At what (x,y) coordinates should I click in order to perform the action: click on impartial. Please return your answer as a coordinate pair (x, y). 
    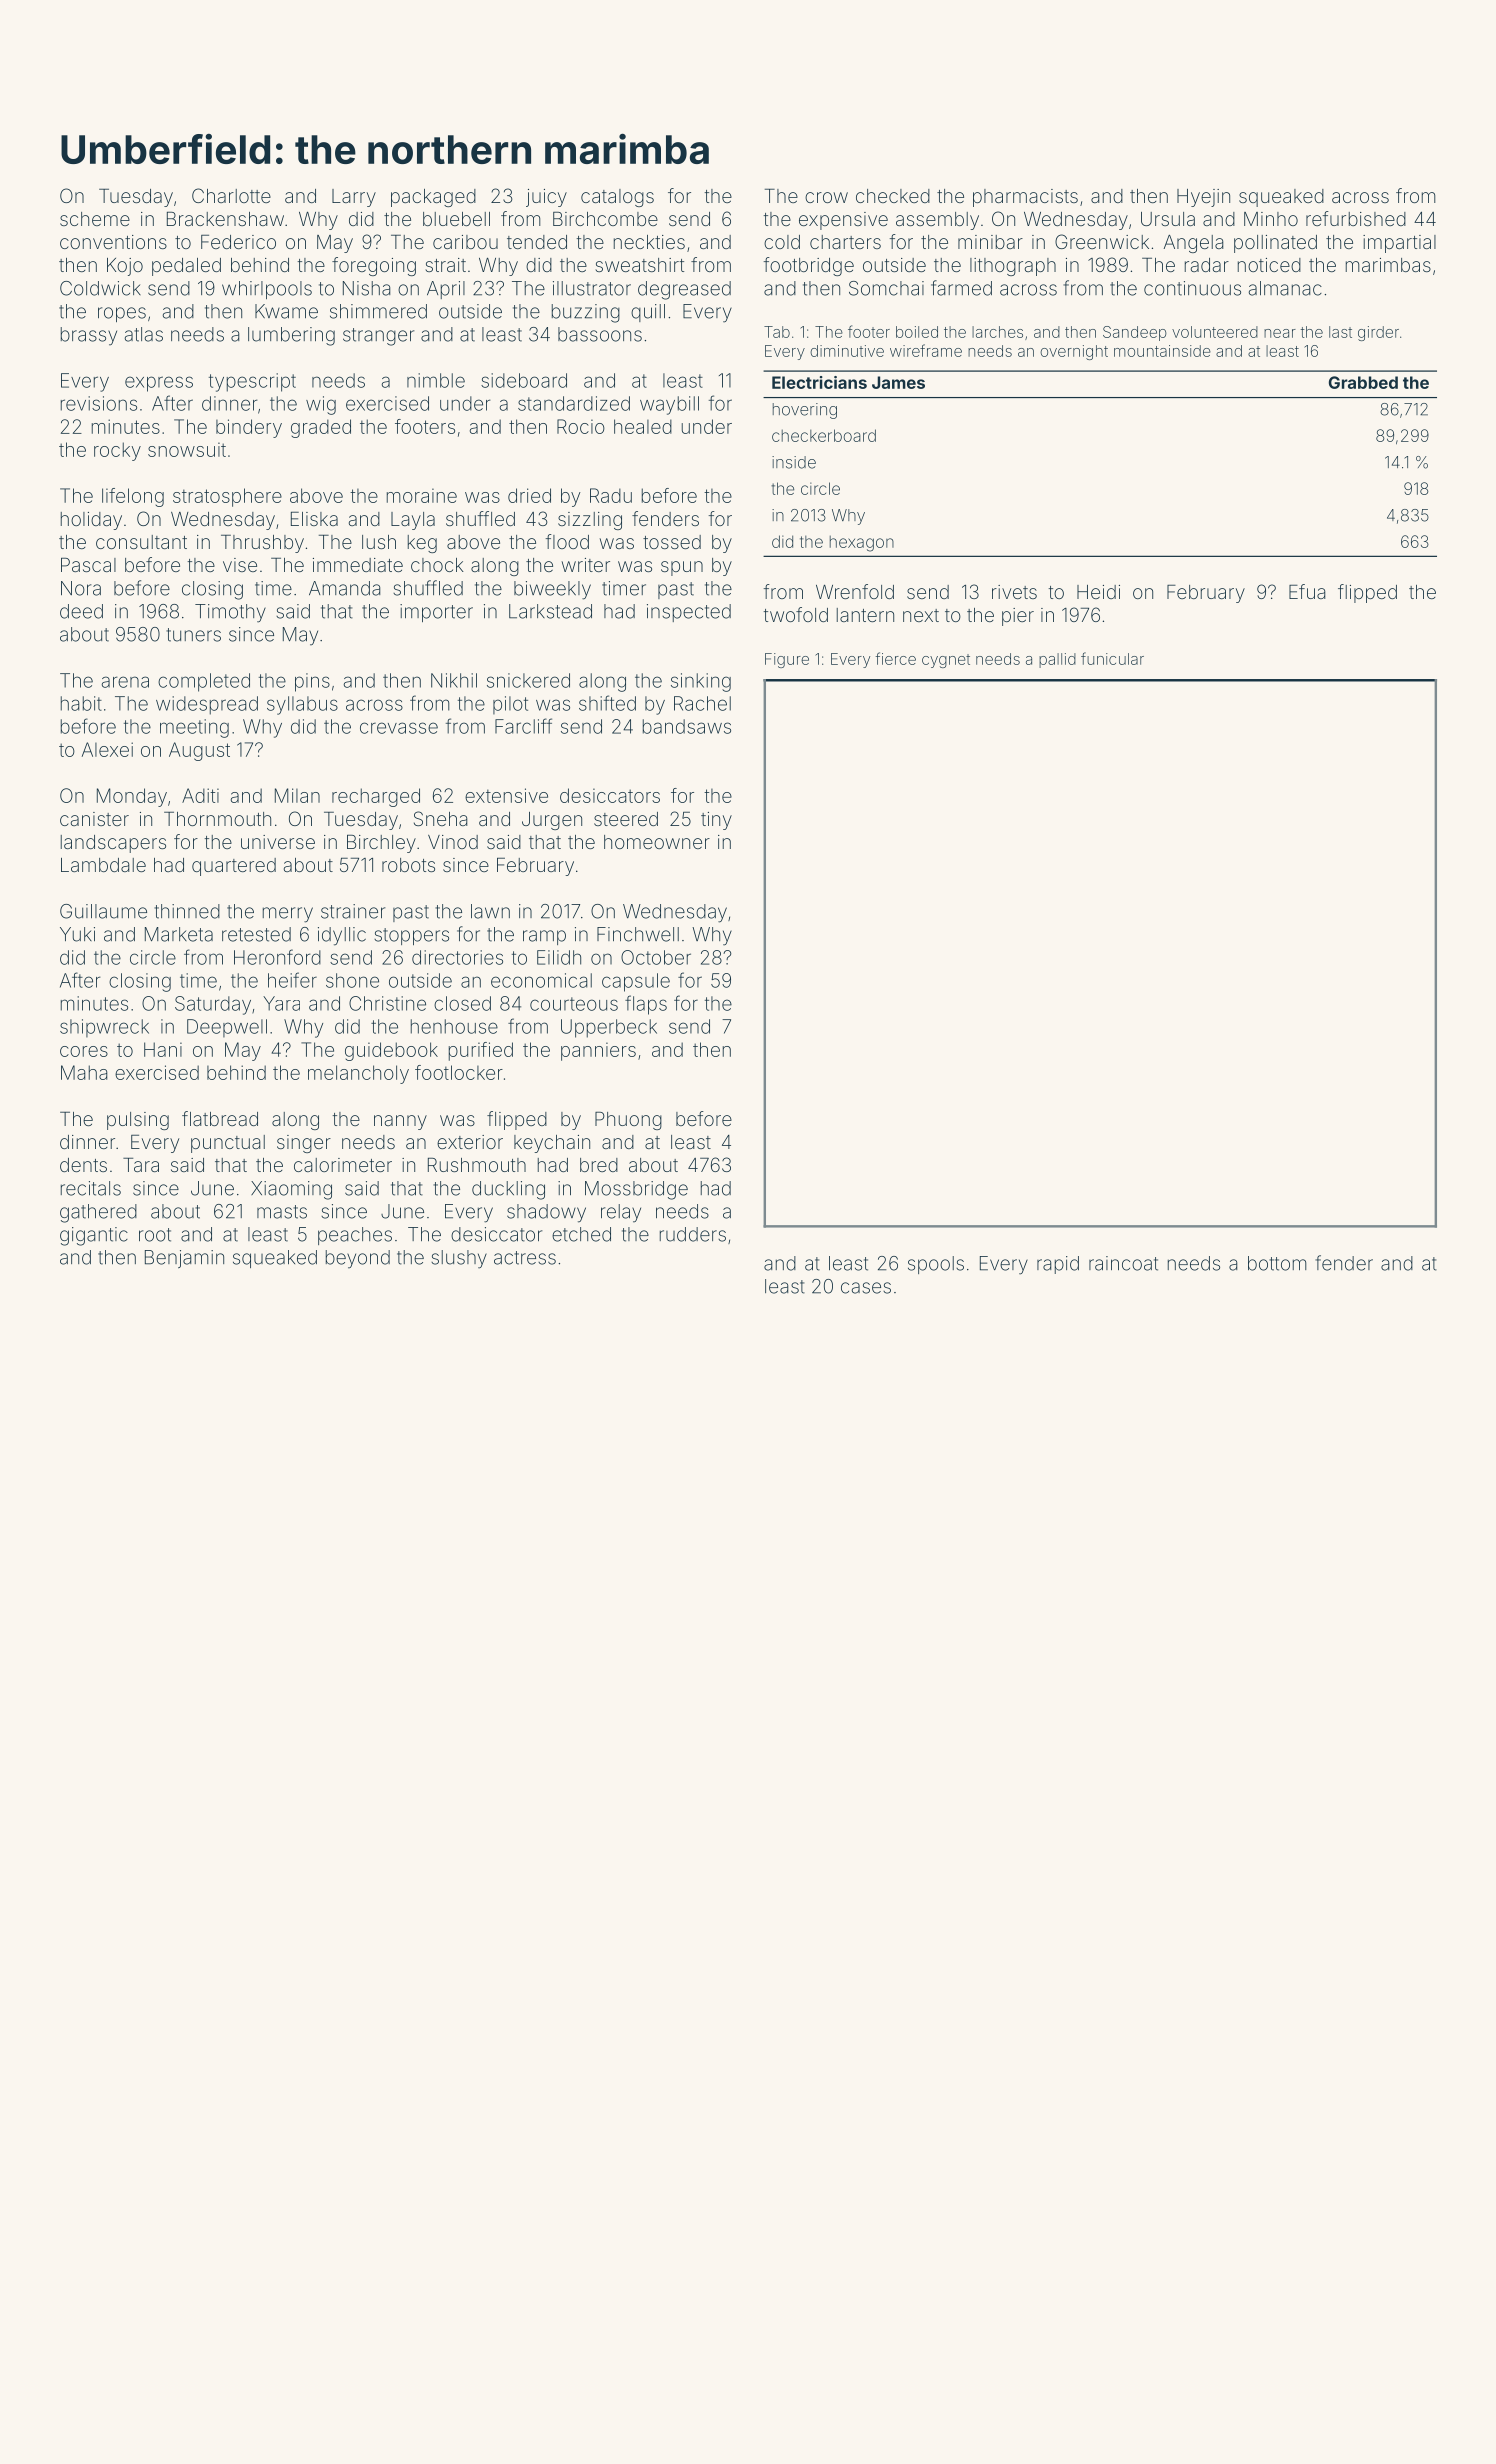
    Looking at the image, I should click on (1399, 244).
